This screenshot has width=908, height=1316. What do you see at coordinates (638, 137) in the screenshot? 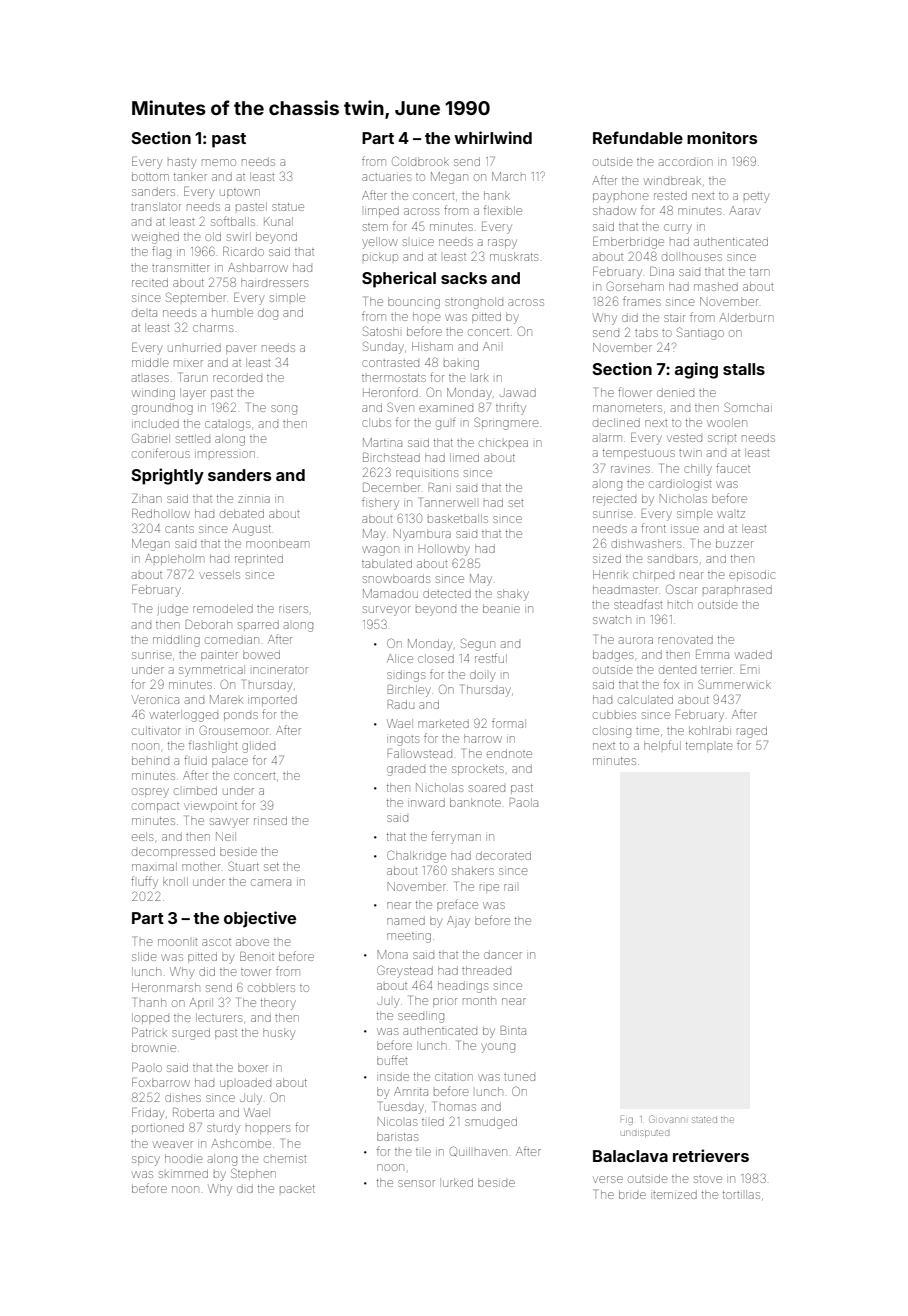
I see `Refundable` at bounding box center [638, 137].
